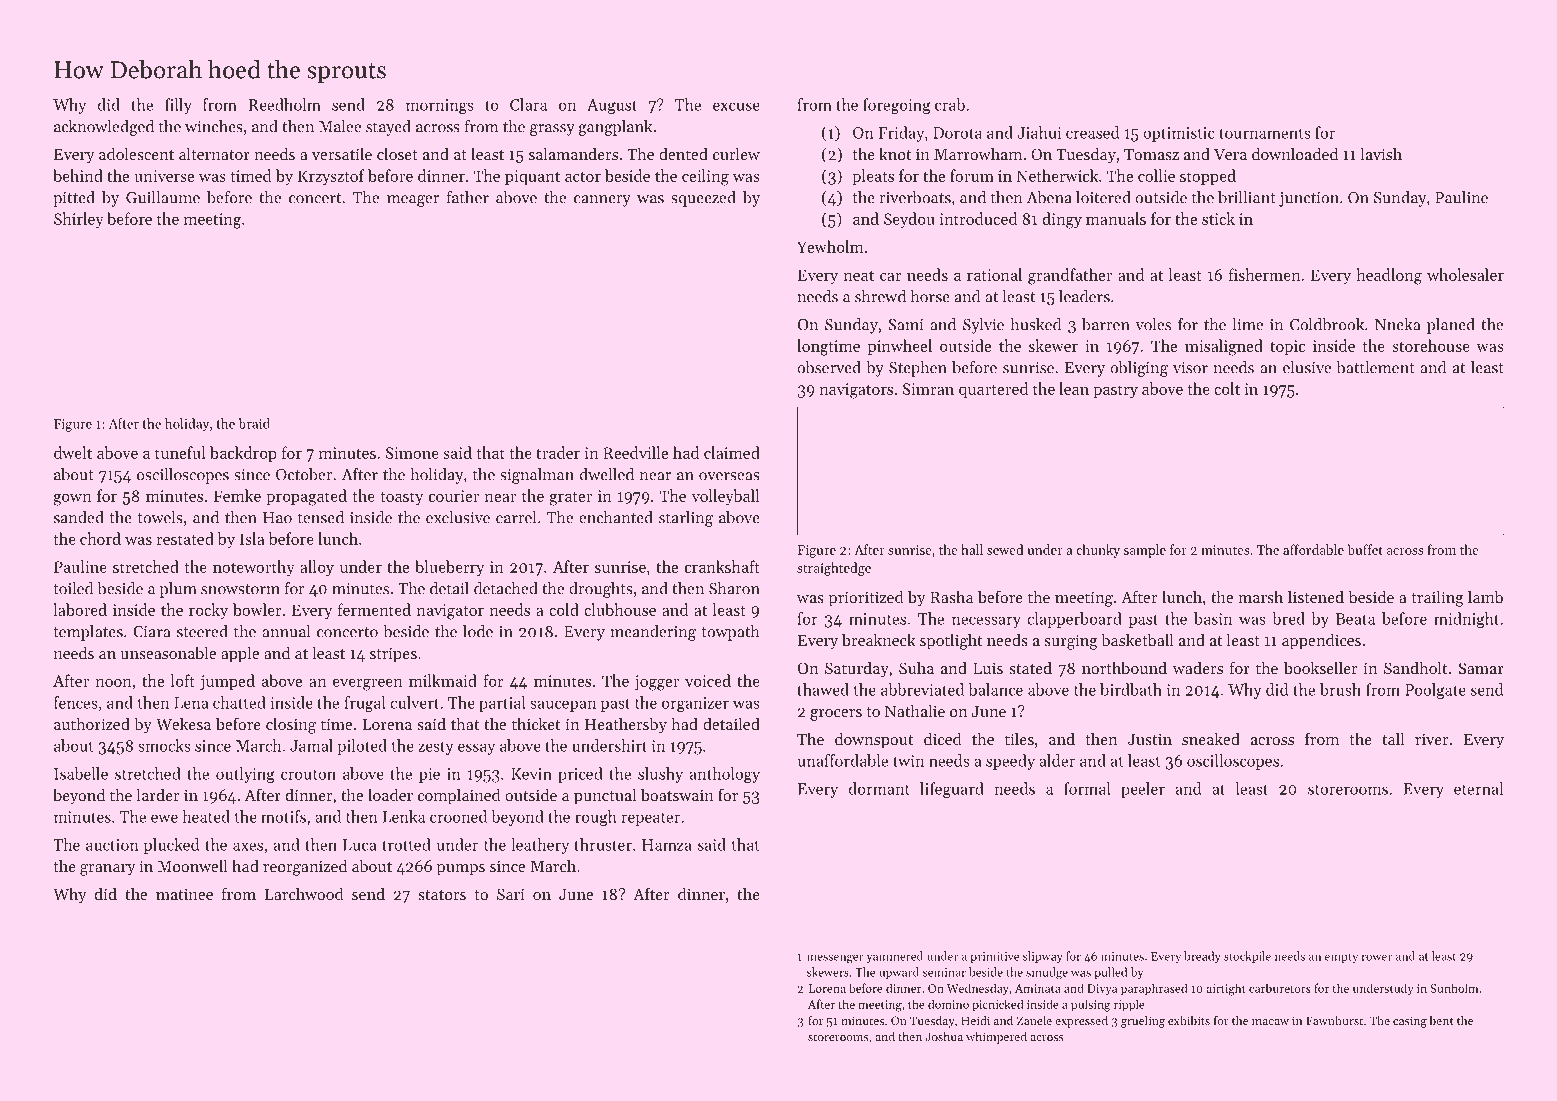 The width and height of the document is (1557, 1101). Describe the element at coordinates (1381, 153) in the document. I see `lavish` at that location.
